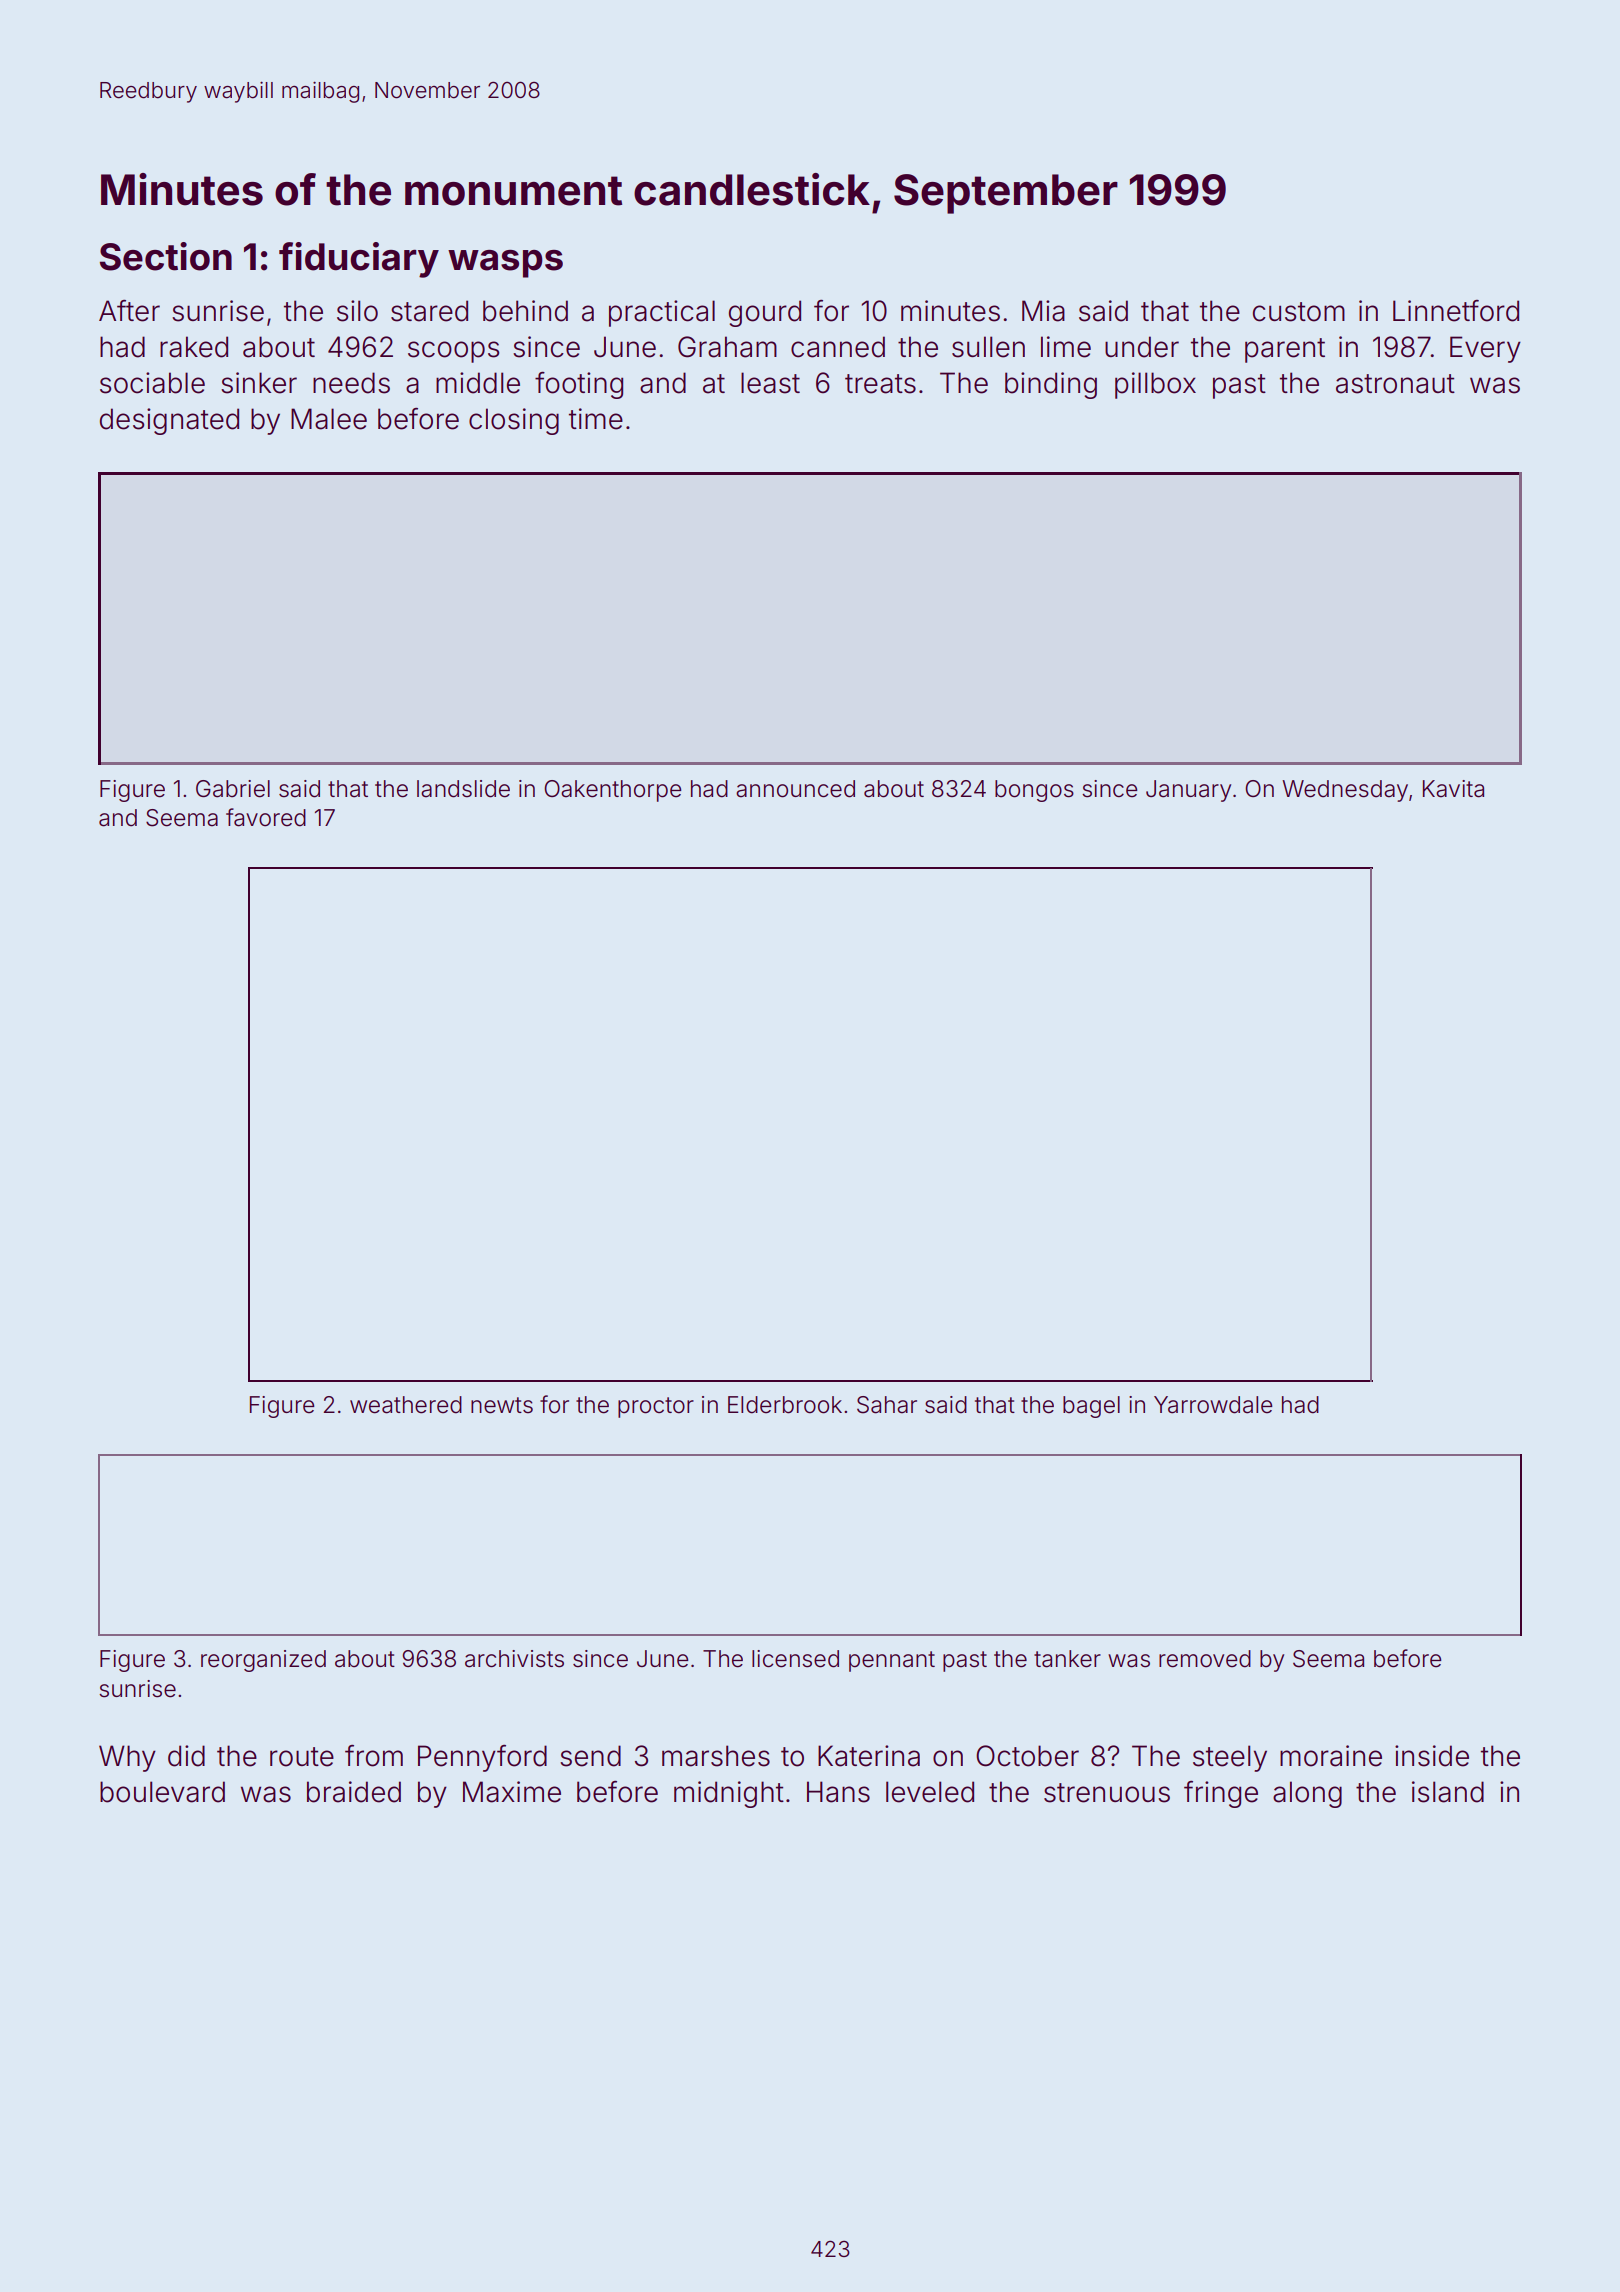 The height and width of the page is (2292, 1620). I want to click on Sahar, so click(887, 1405).
